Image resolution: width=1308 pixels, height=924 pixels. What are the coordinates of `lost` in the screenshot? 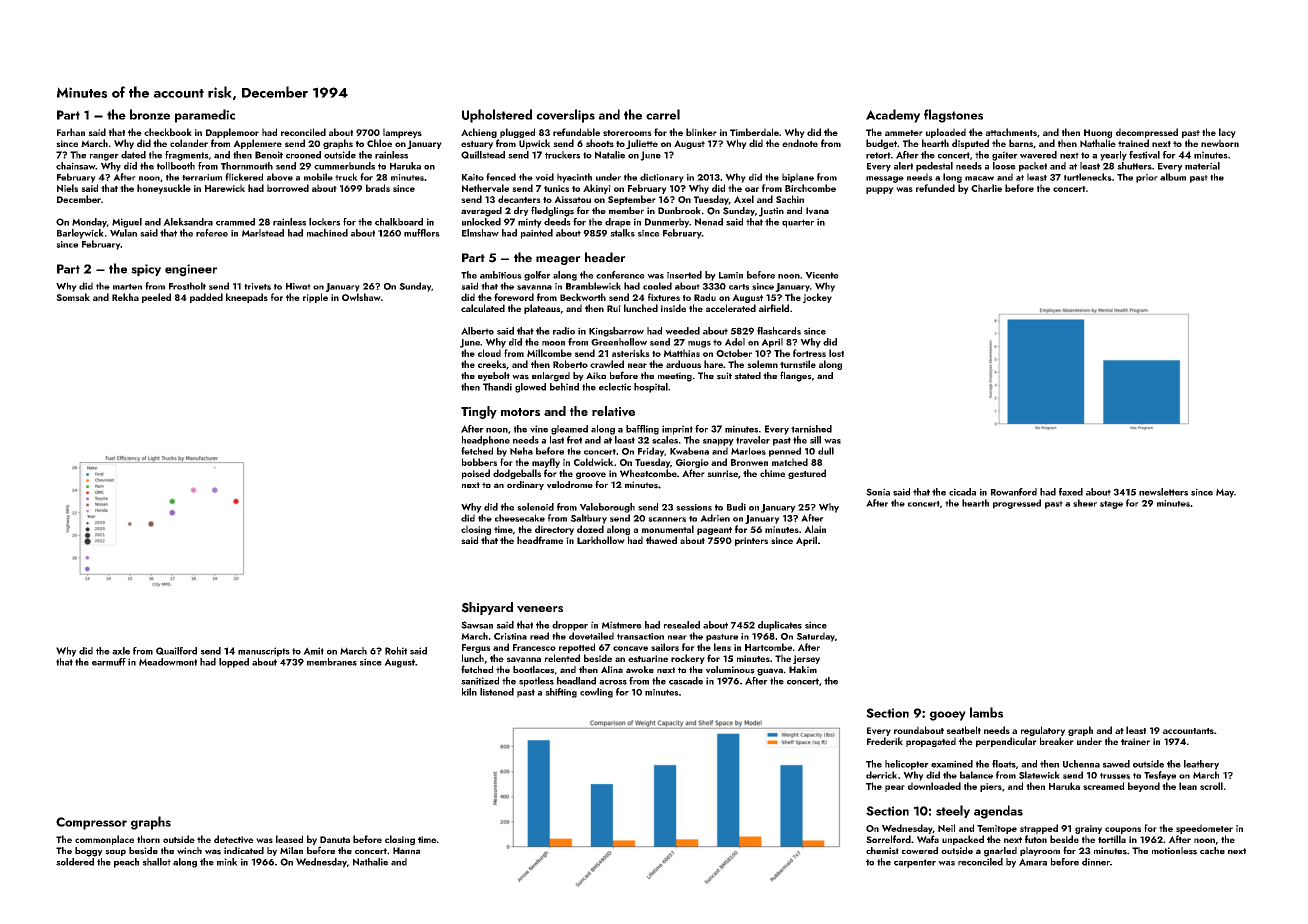 It's located at (836, 353).
